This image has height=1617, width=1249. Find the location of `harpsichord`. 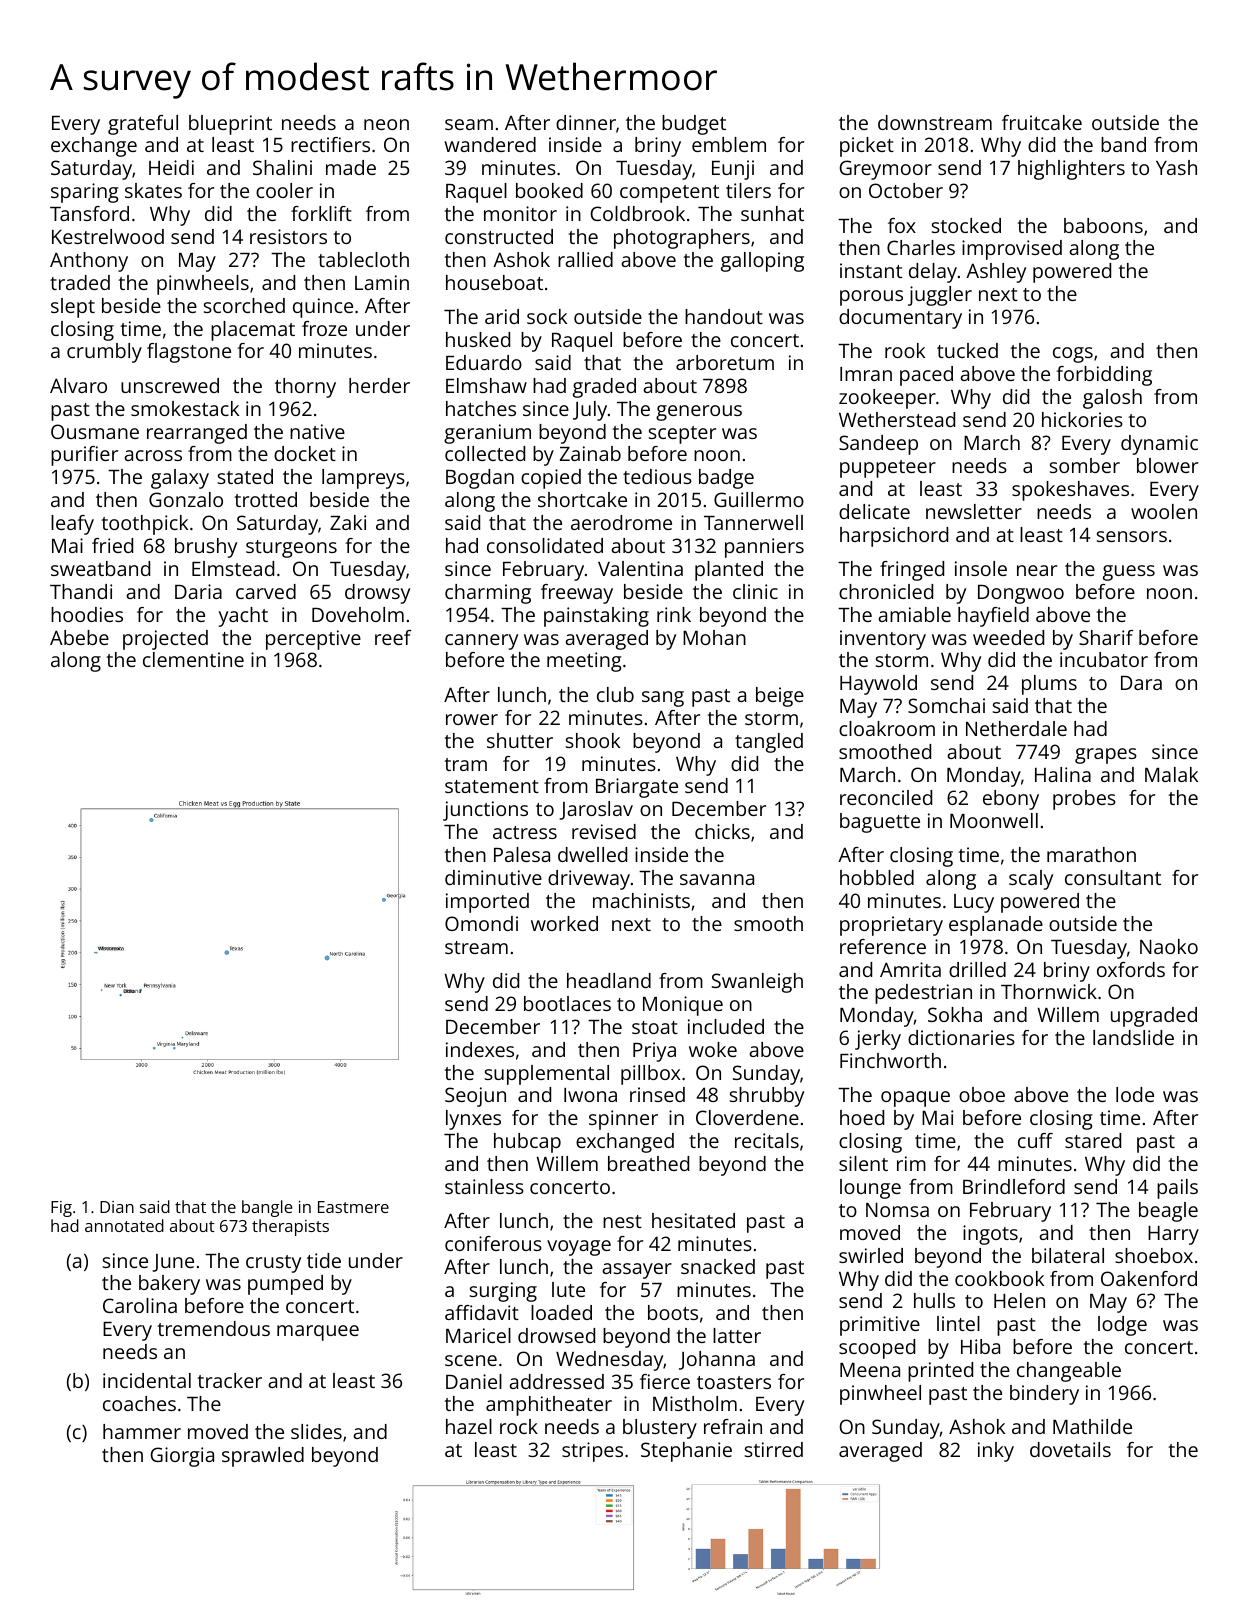

harpsichord is located at coordinates (894, 537).
